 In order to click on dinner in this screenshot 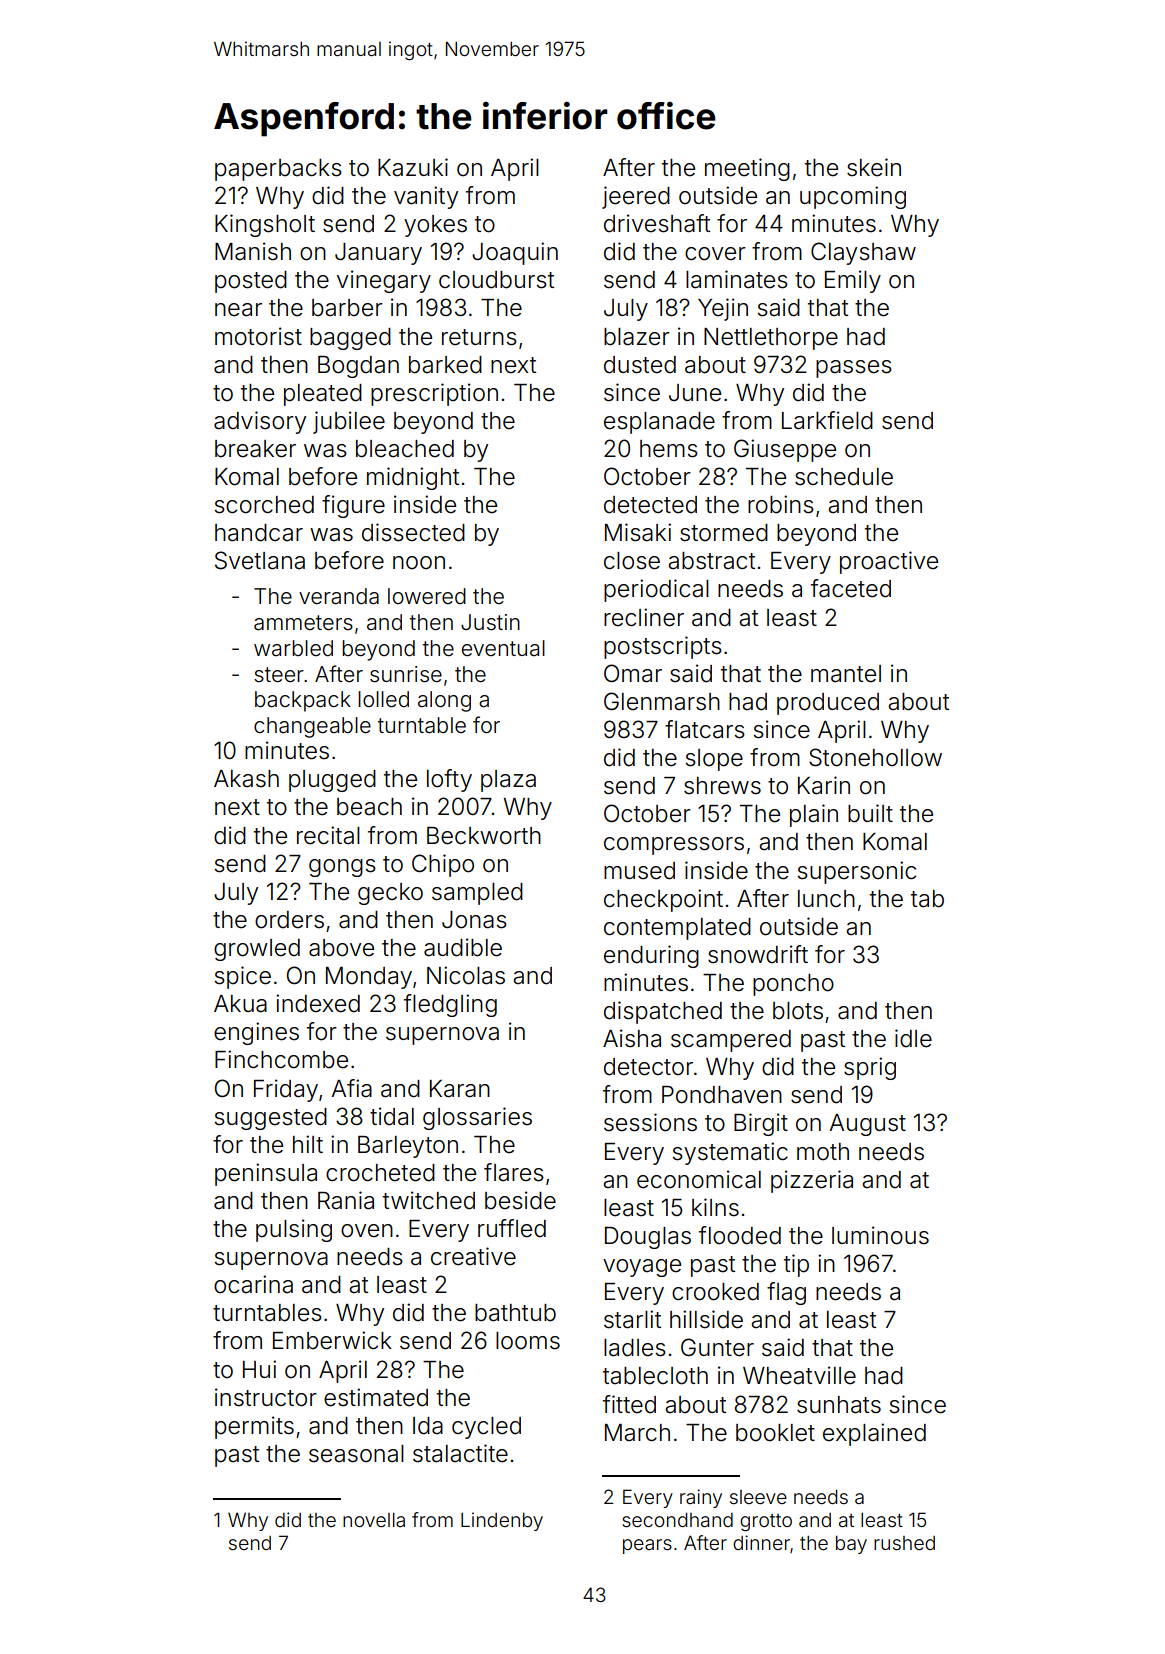, I will do `click(761, 1542)`.
